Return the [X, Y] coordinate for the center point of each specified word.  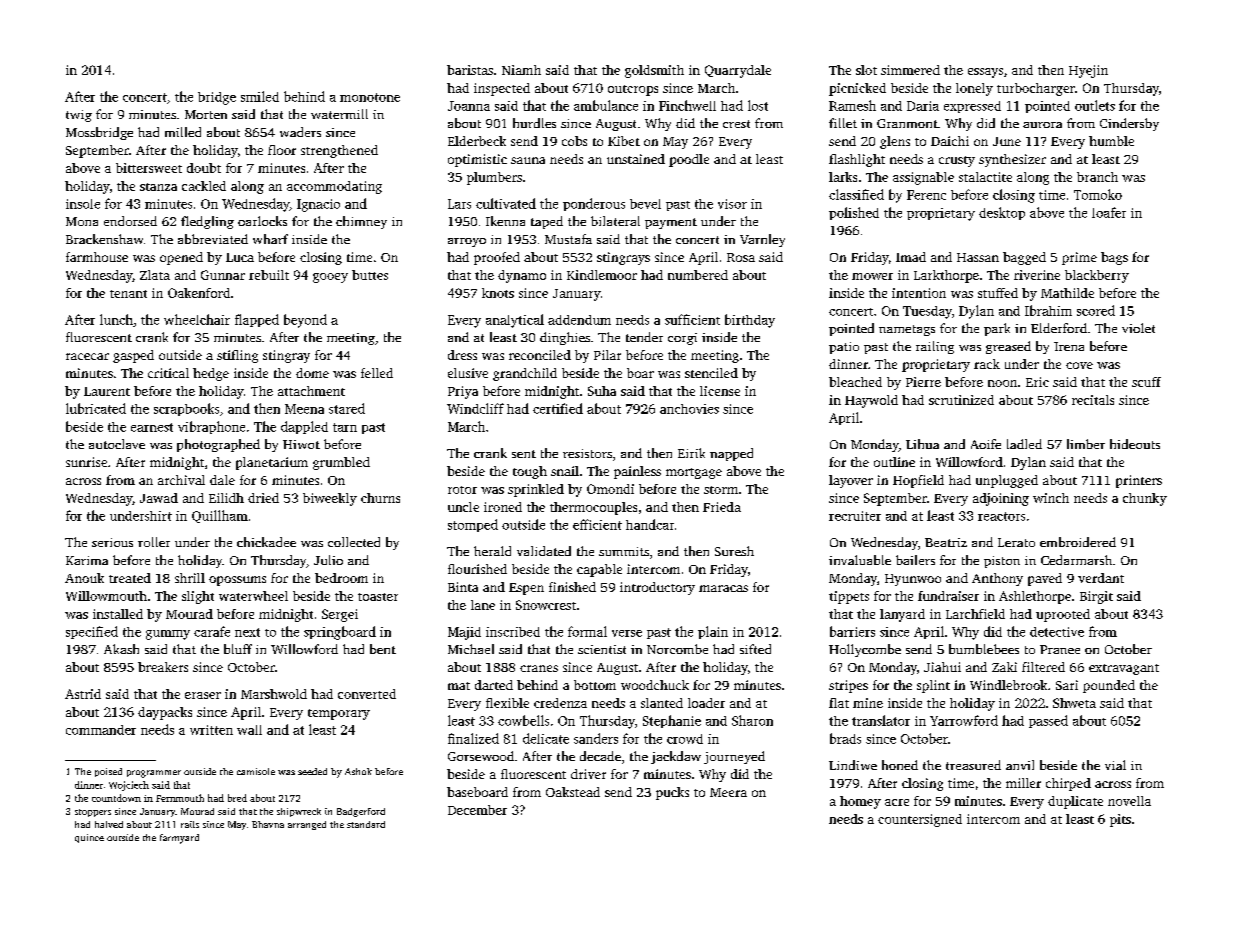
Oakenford [199, 293]
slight [198, 597]
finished [572, 587]
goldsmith [654, 71]
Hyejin [1088, 71]
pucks [672, 793]
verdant [1101, 578]
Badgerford [361, 812]
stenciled [711, 373]
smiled [260, 96]
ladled [1024, 444]
